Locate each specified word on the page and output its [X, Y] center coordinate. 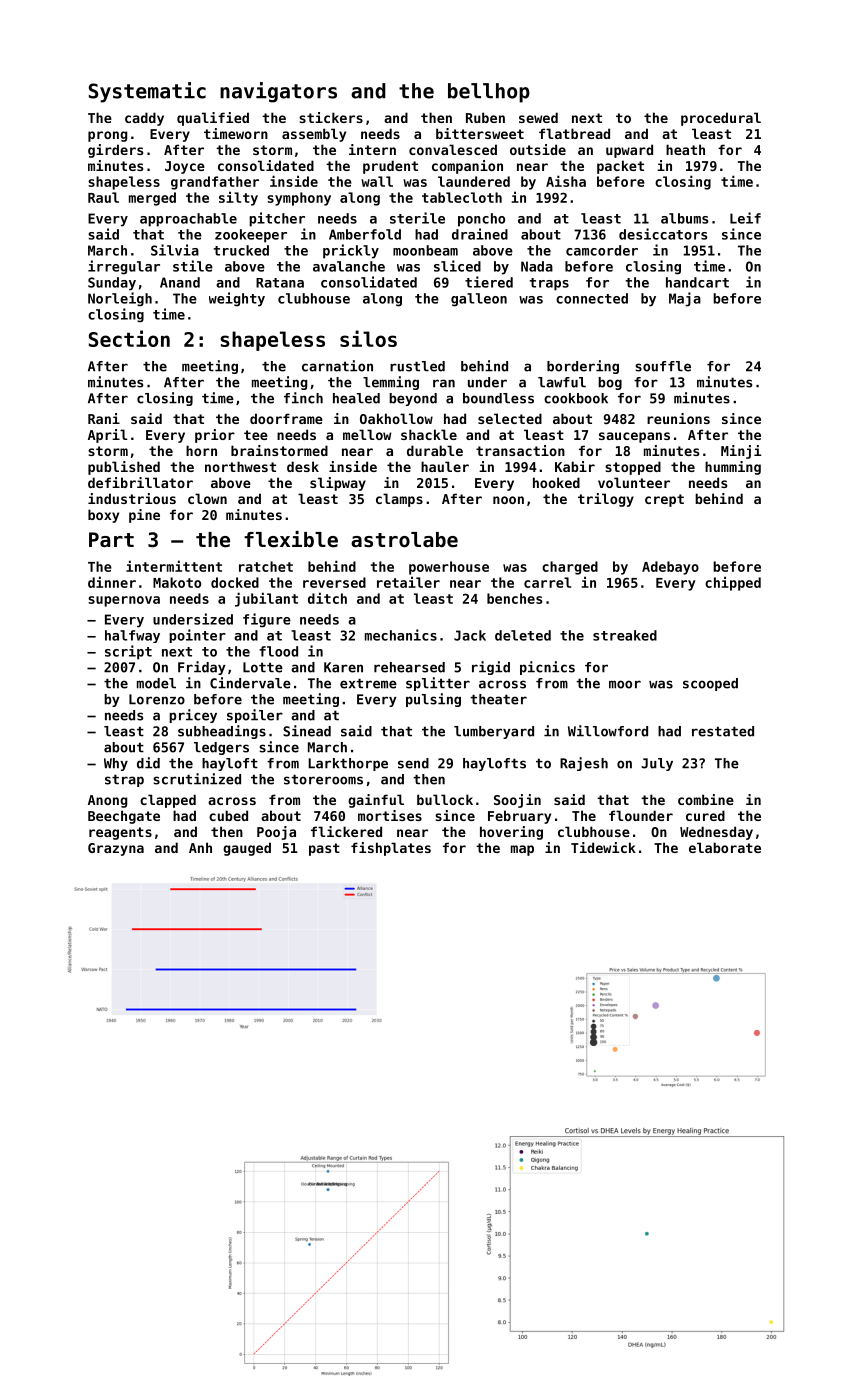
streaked [625, 635]
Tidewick [603, 847]
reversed [334, 582]
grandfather [215, 183]
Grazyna [116, 849]
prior [215, 436]
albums [685, 218]
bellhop [489, 93]
